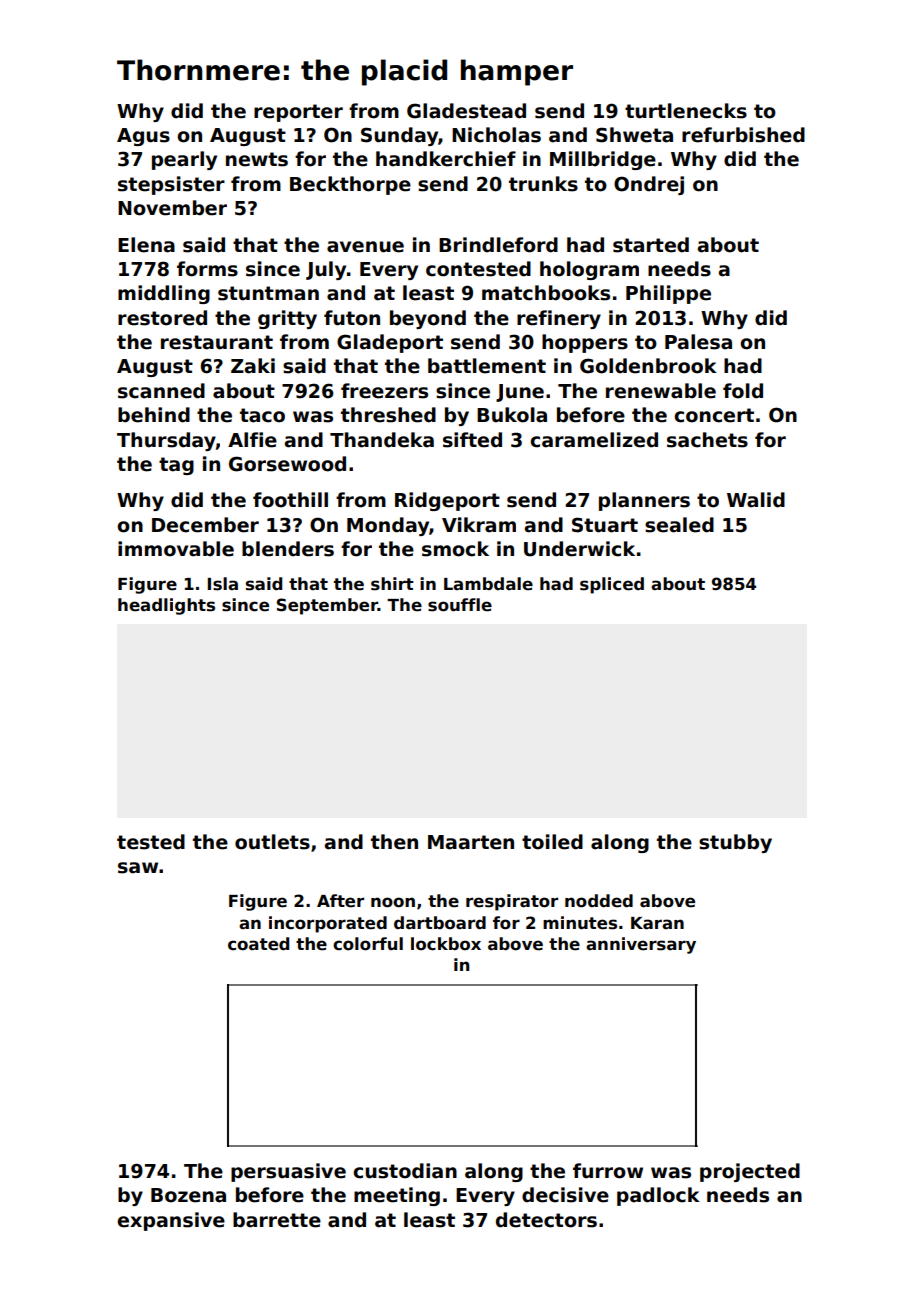  Describe the element at coordinates (743, 135) in the image. I see `refurbished` at that location.
